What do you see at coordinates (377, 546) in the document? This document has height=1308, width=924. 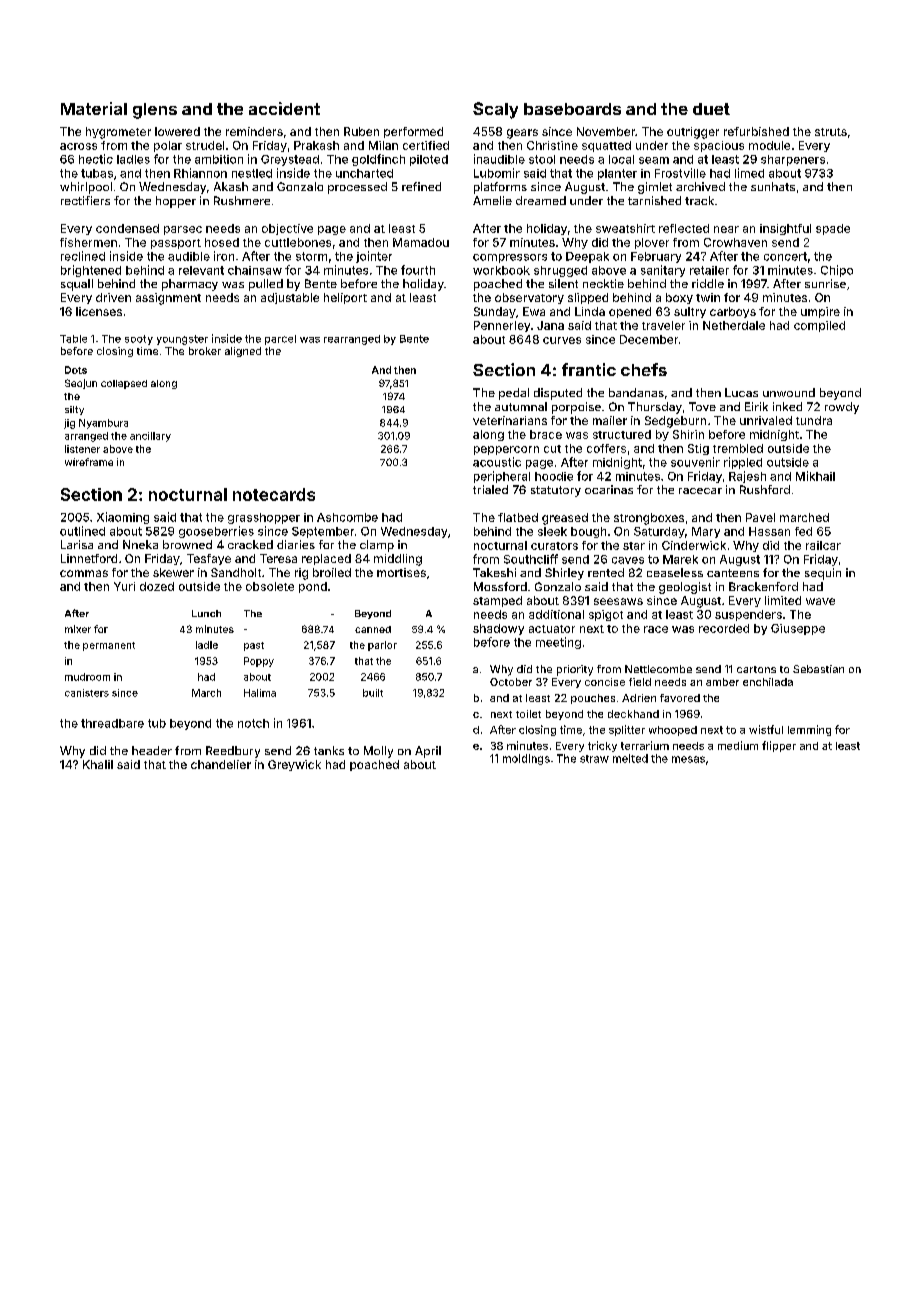 I see `clamp` at bounding box center [377, 546].
